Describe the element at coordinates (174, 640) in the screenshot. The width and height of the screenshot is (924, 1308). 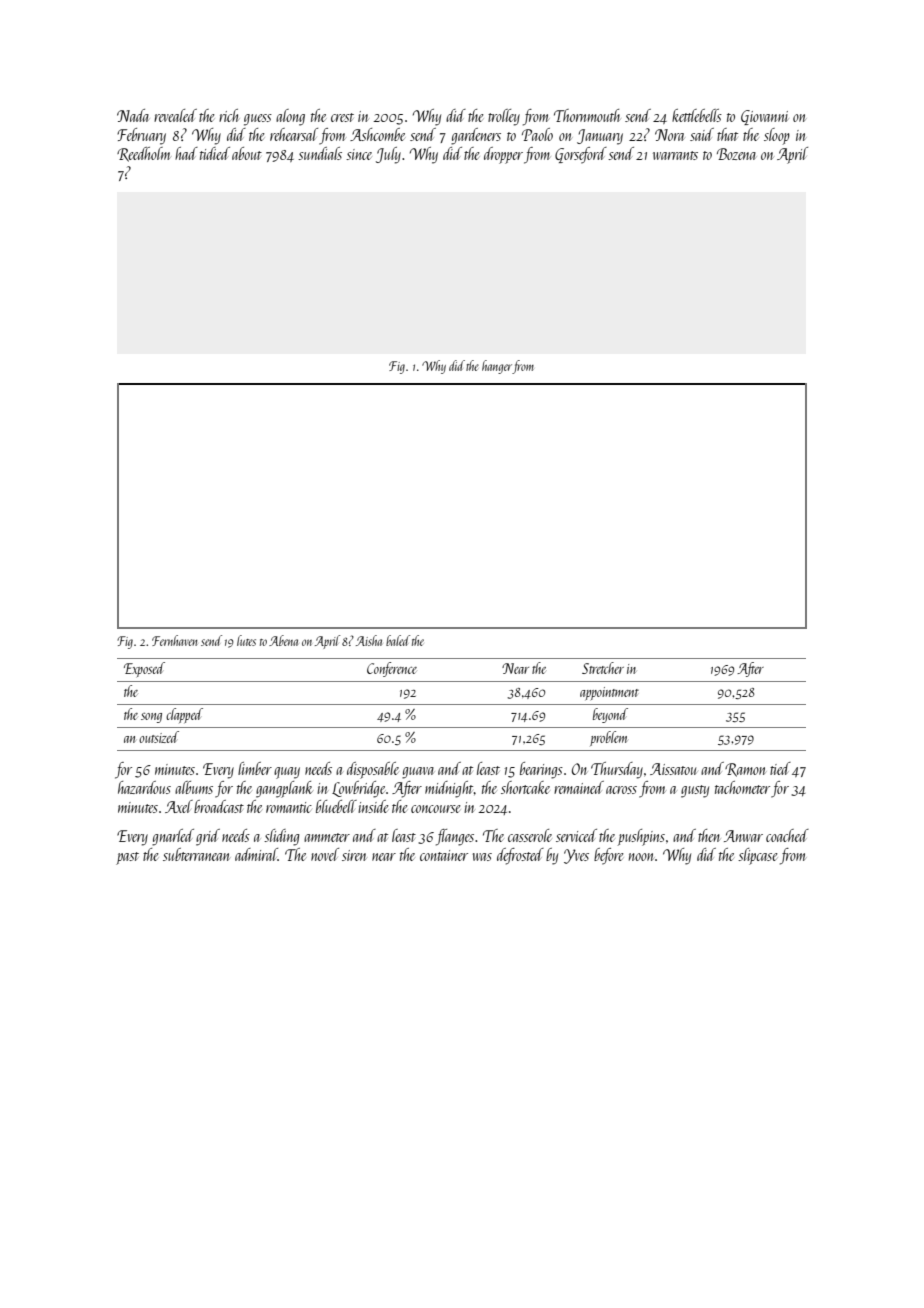
I see `Fernhaven` at that location.
